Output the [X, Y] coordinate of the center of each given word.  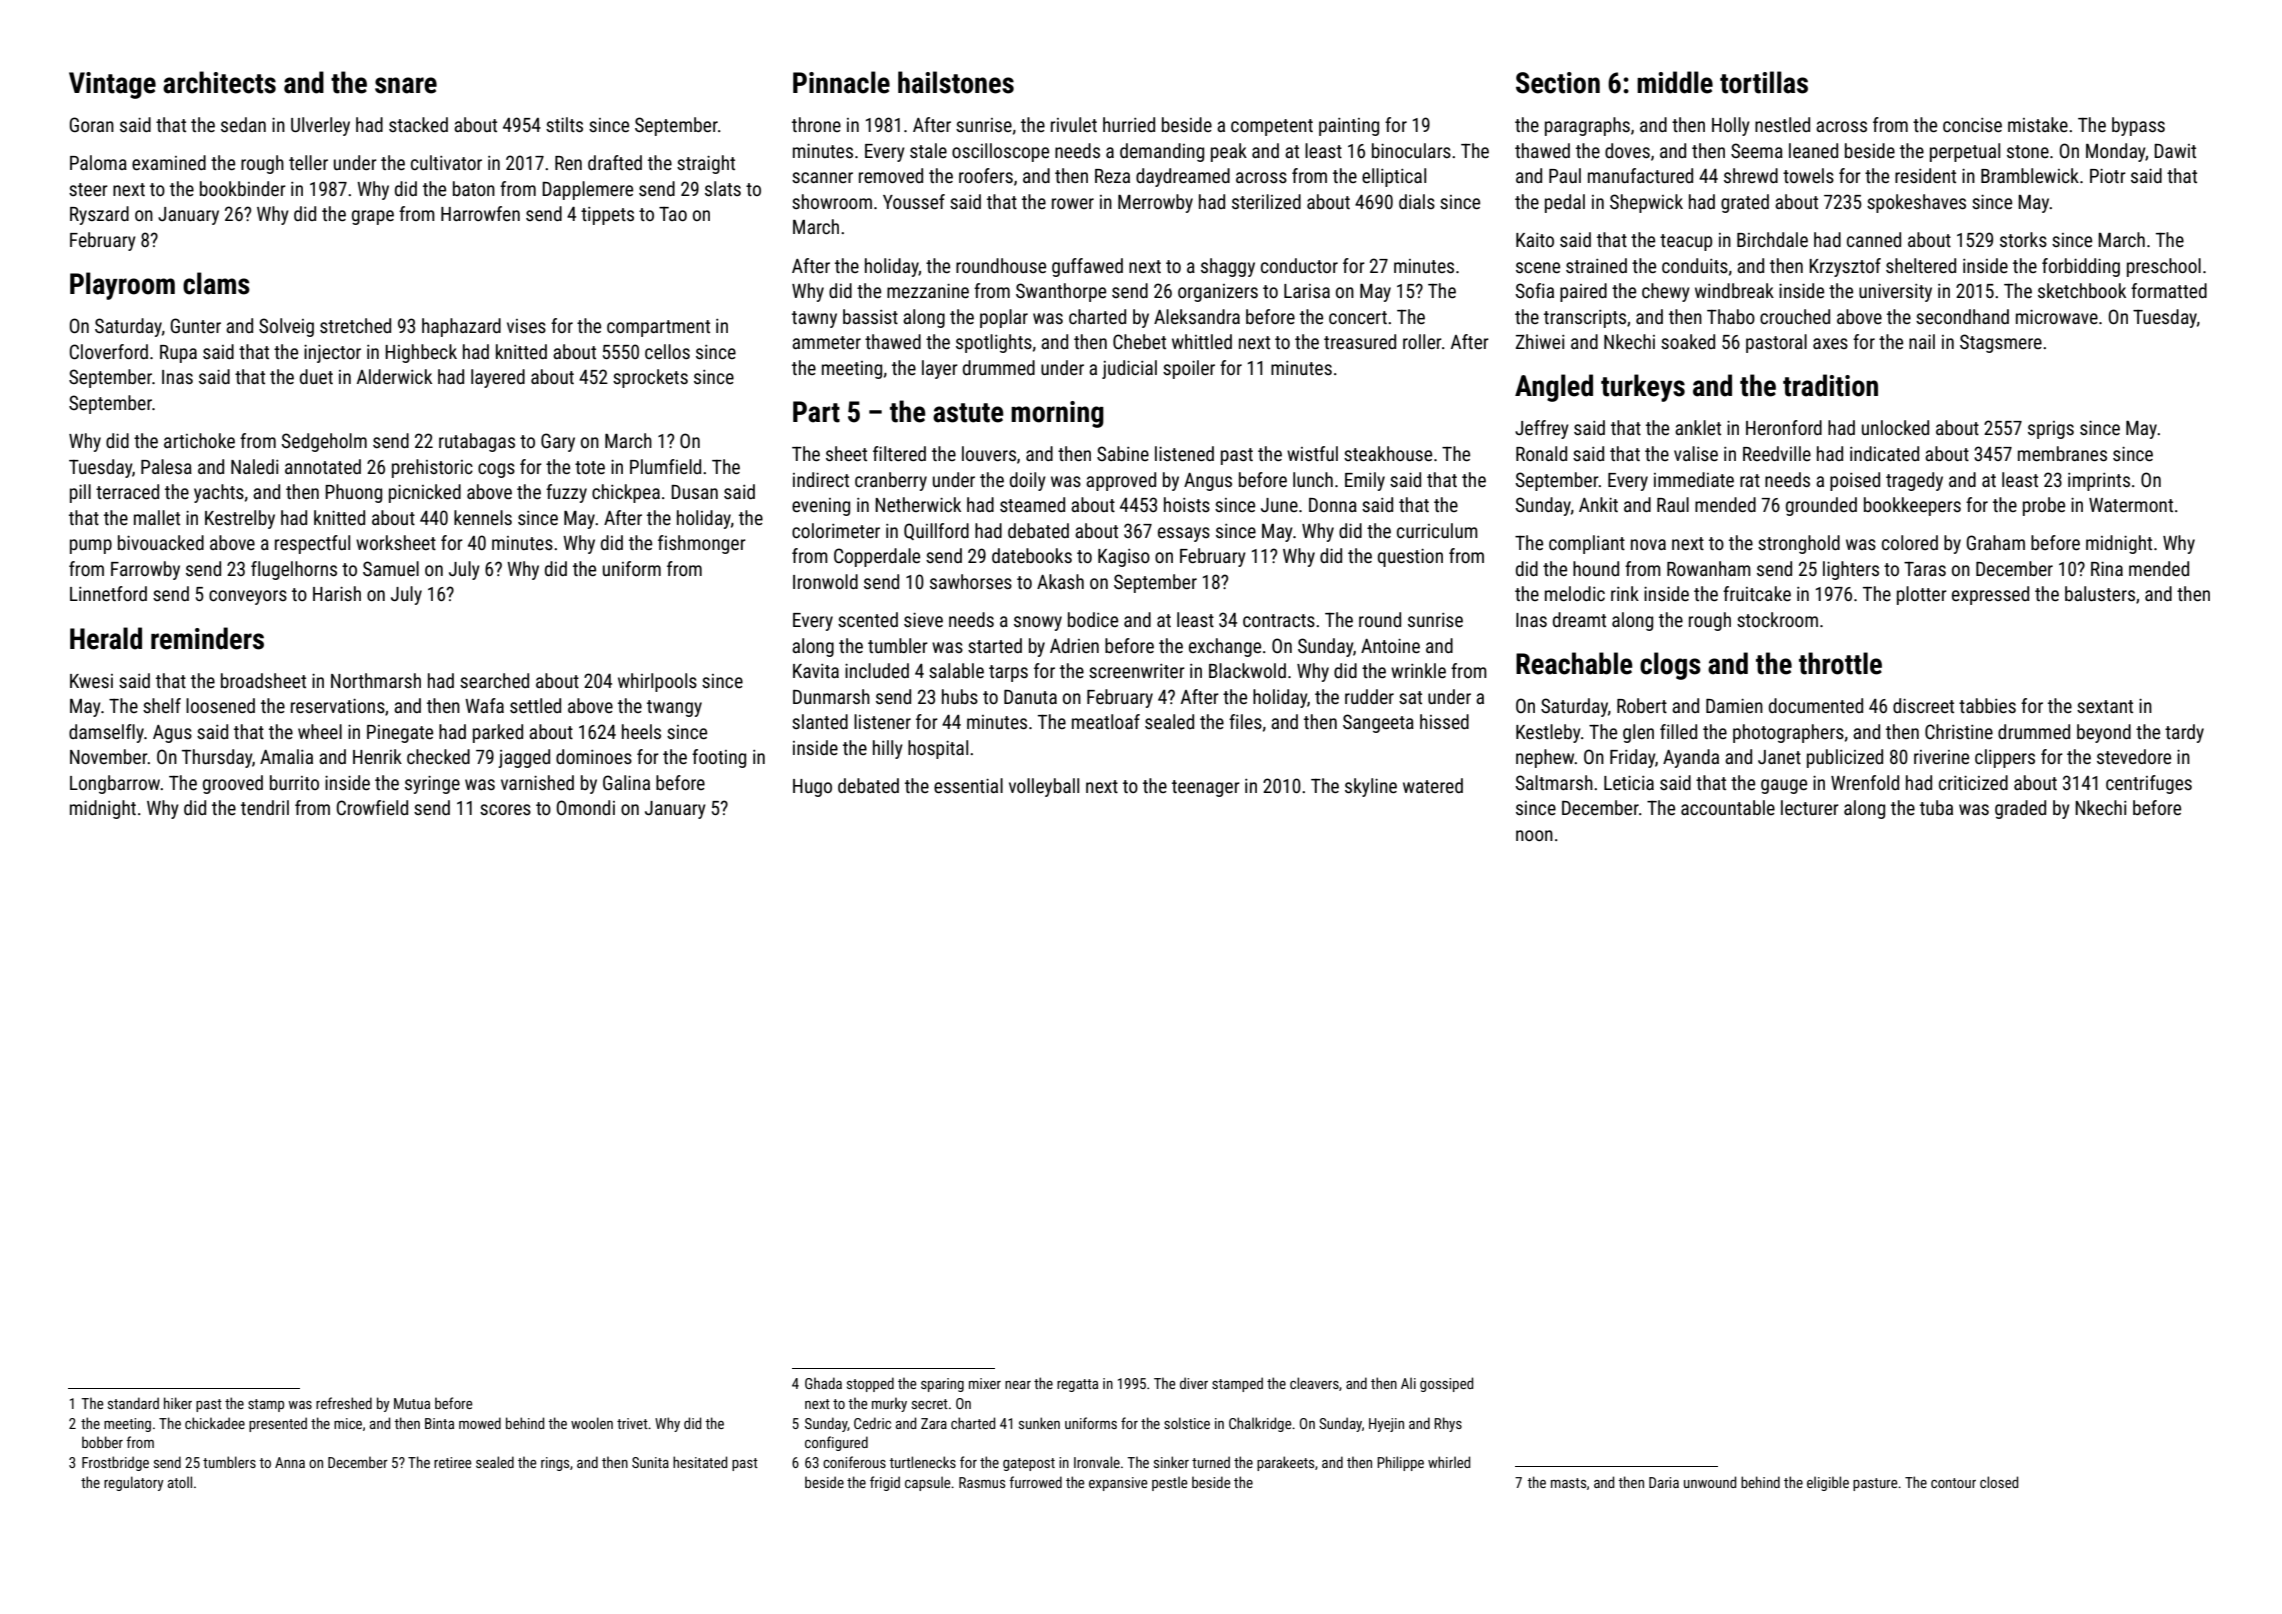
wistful [1312, 453]
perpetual [1965, 152]
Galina [626, 782]
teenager [1206, 788]
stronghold [1799, 544]
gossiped [1446, 1384]
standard [133, 1403]
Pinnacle [841, 82]
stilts [564, 124]
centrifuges [2149, 784]
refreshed [344, 1403]
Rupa [178, 354]
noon [1534, 835]
